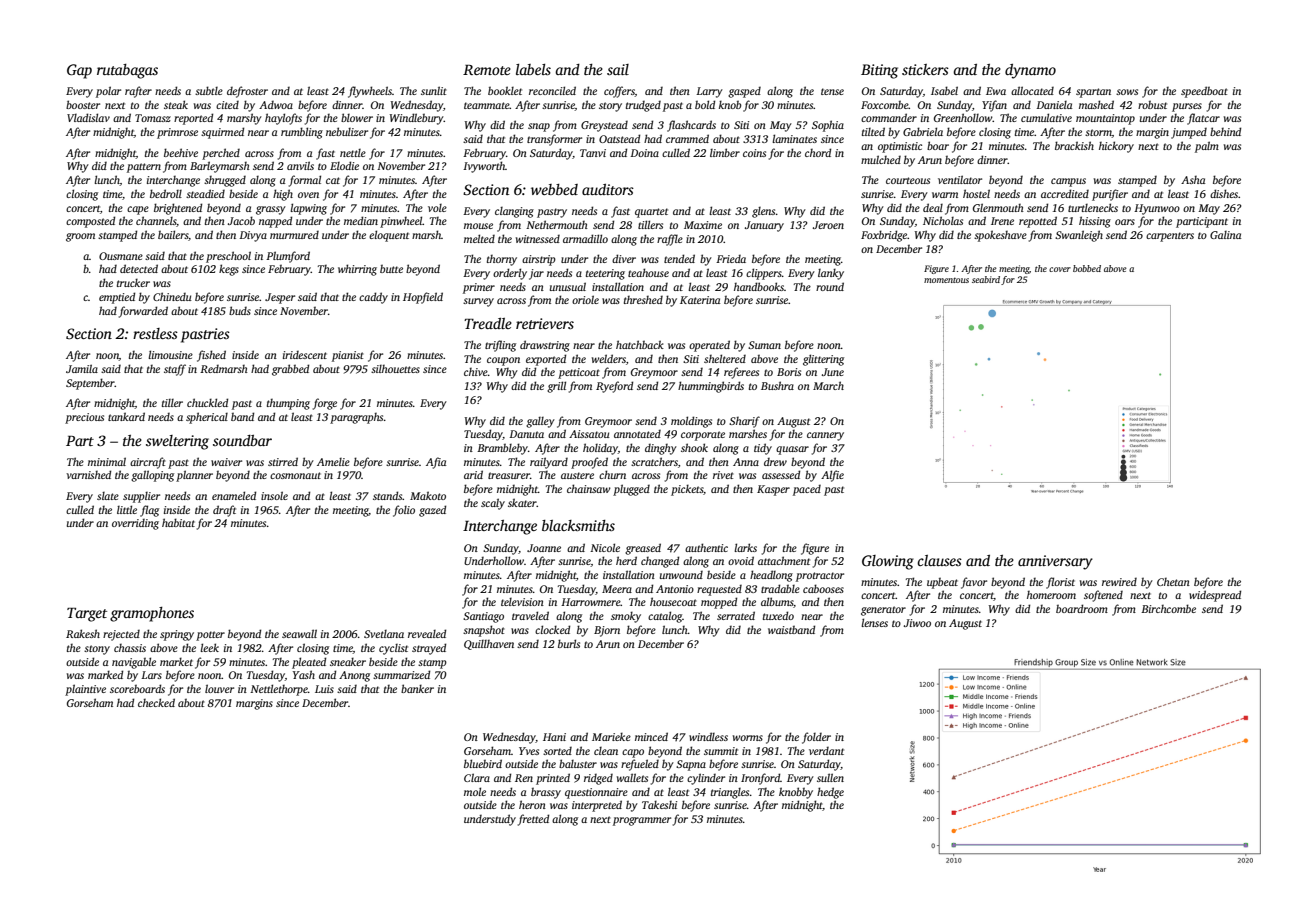  Describe the element at coordinates (974, 583) in the page. I see `favor` at that location.
